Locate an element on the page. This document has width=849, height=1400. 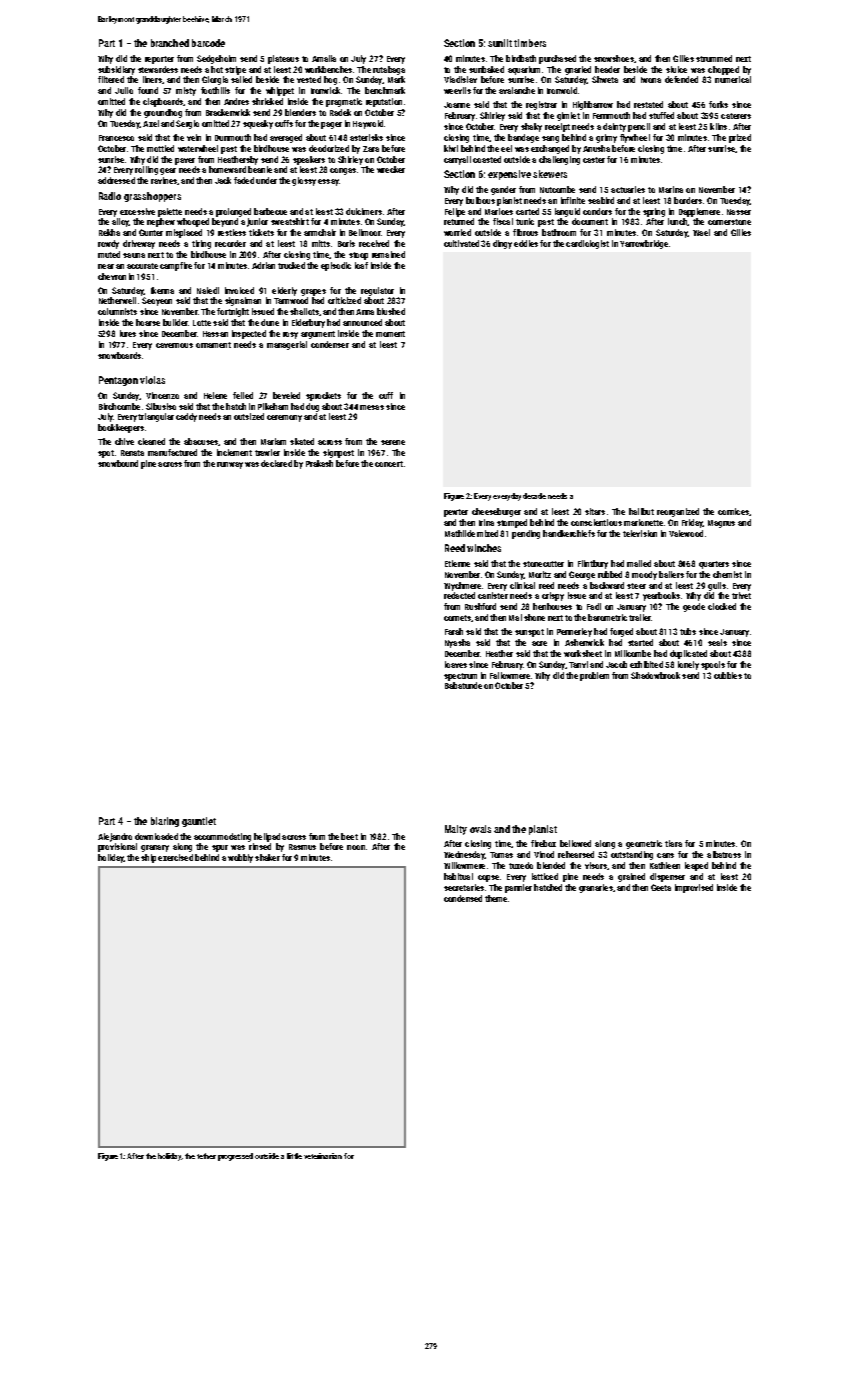
ship is located at coordinates (148, 858).
